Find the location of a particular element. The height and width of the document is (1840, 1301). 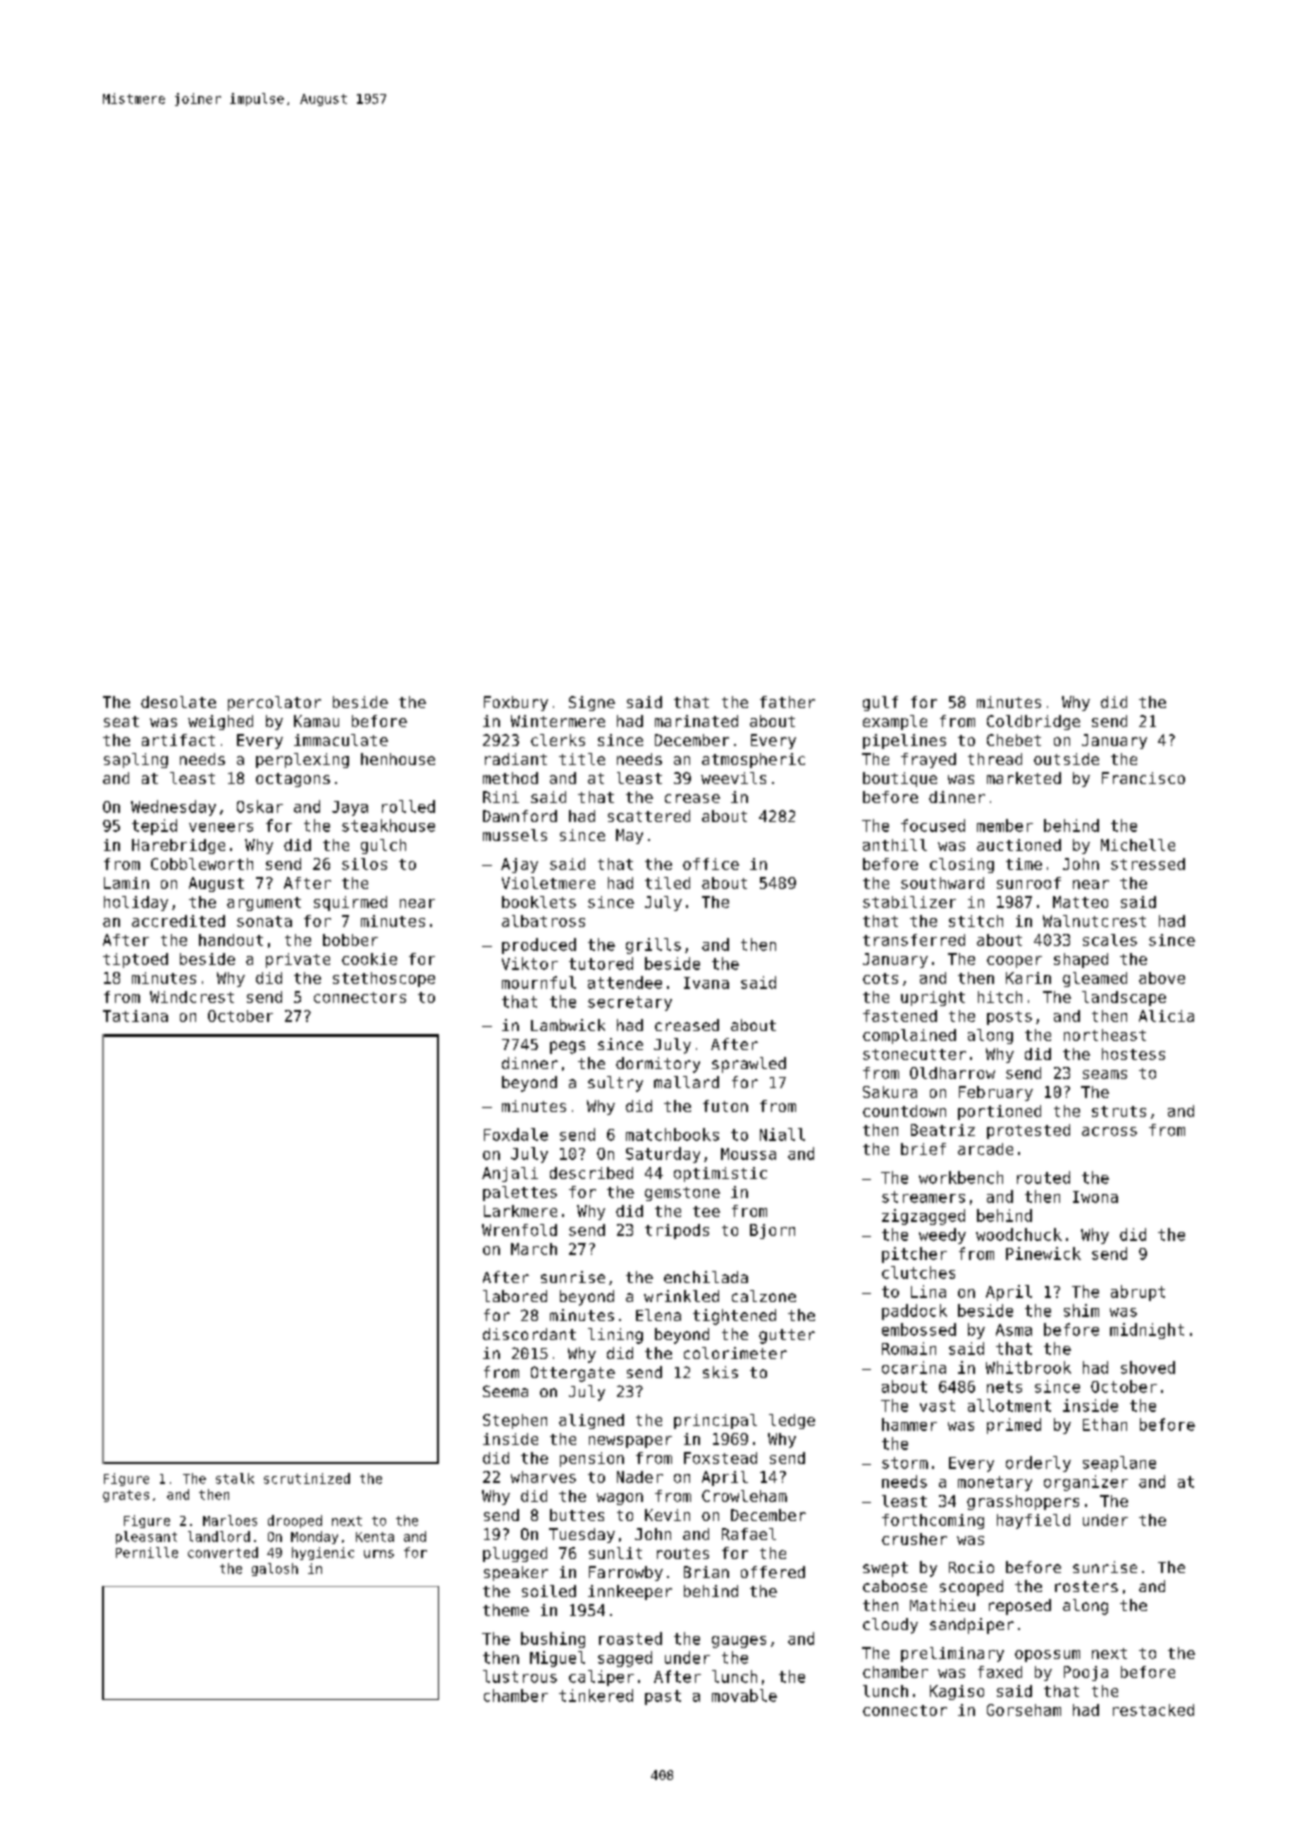

lustrous is located at coordinates (520, 1676).
